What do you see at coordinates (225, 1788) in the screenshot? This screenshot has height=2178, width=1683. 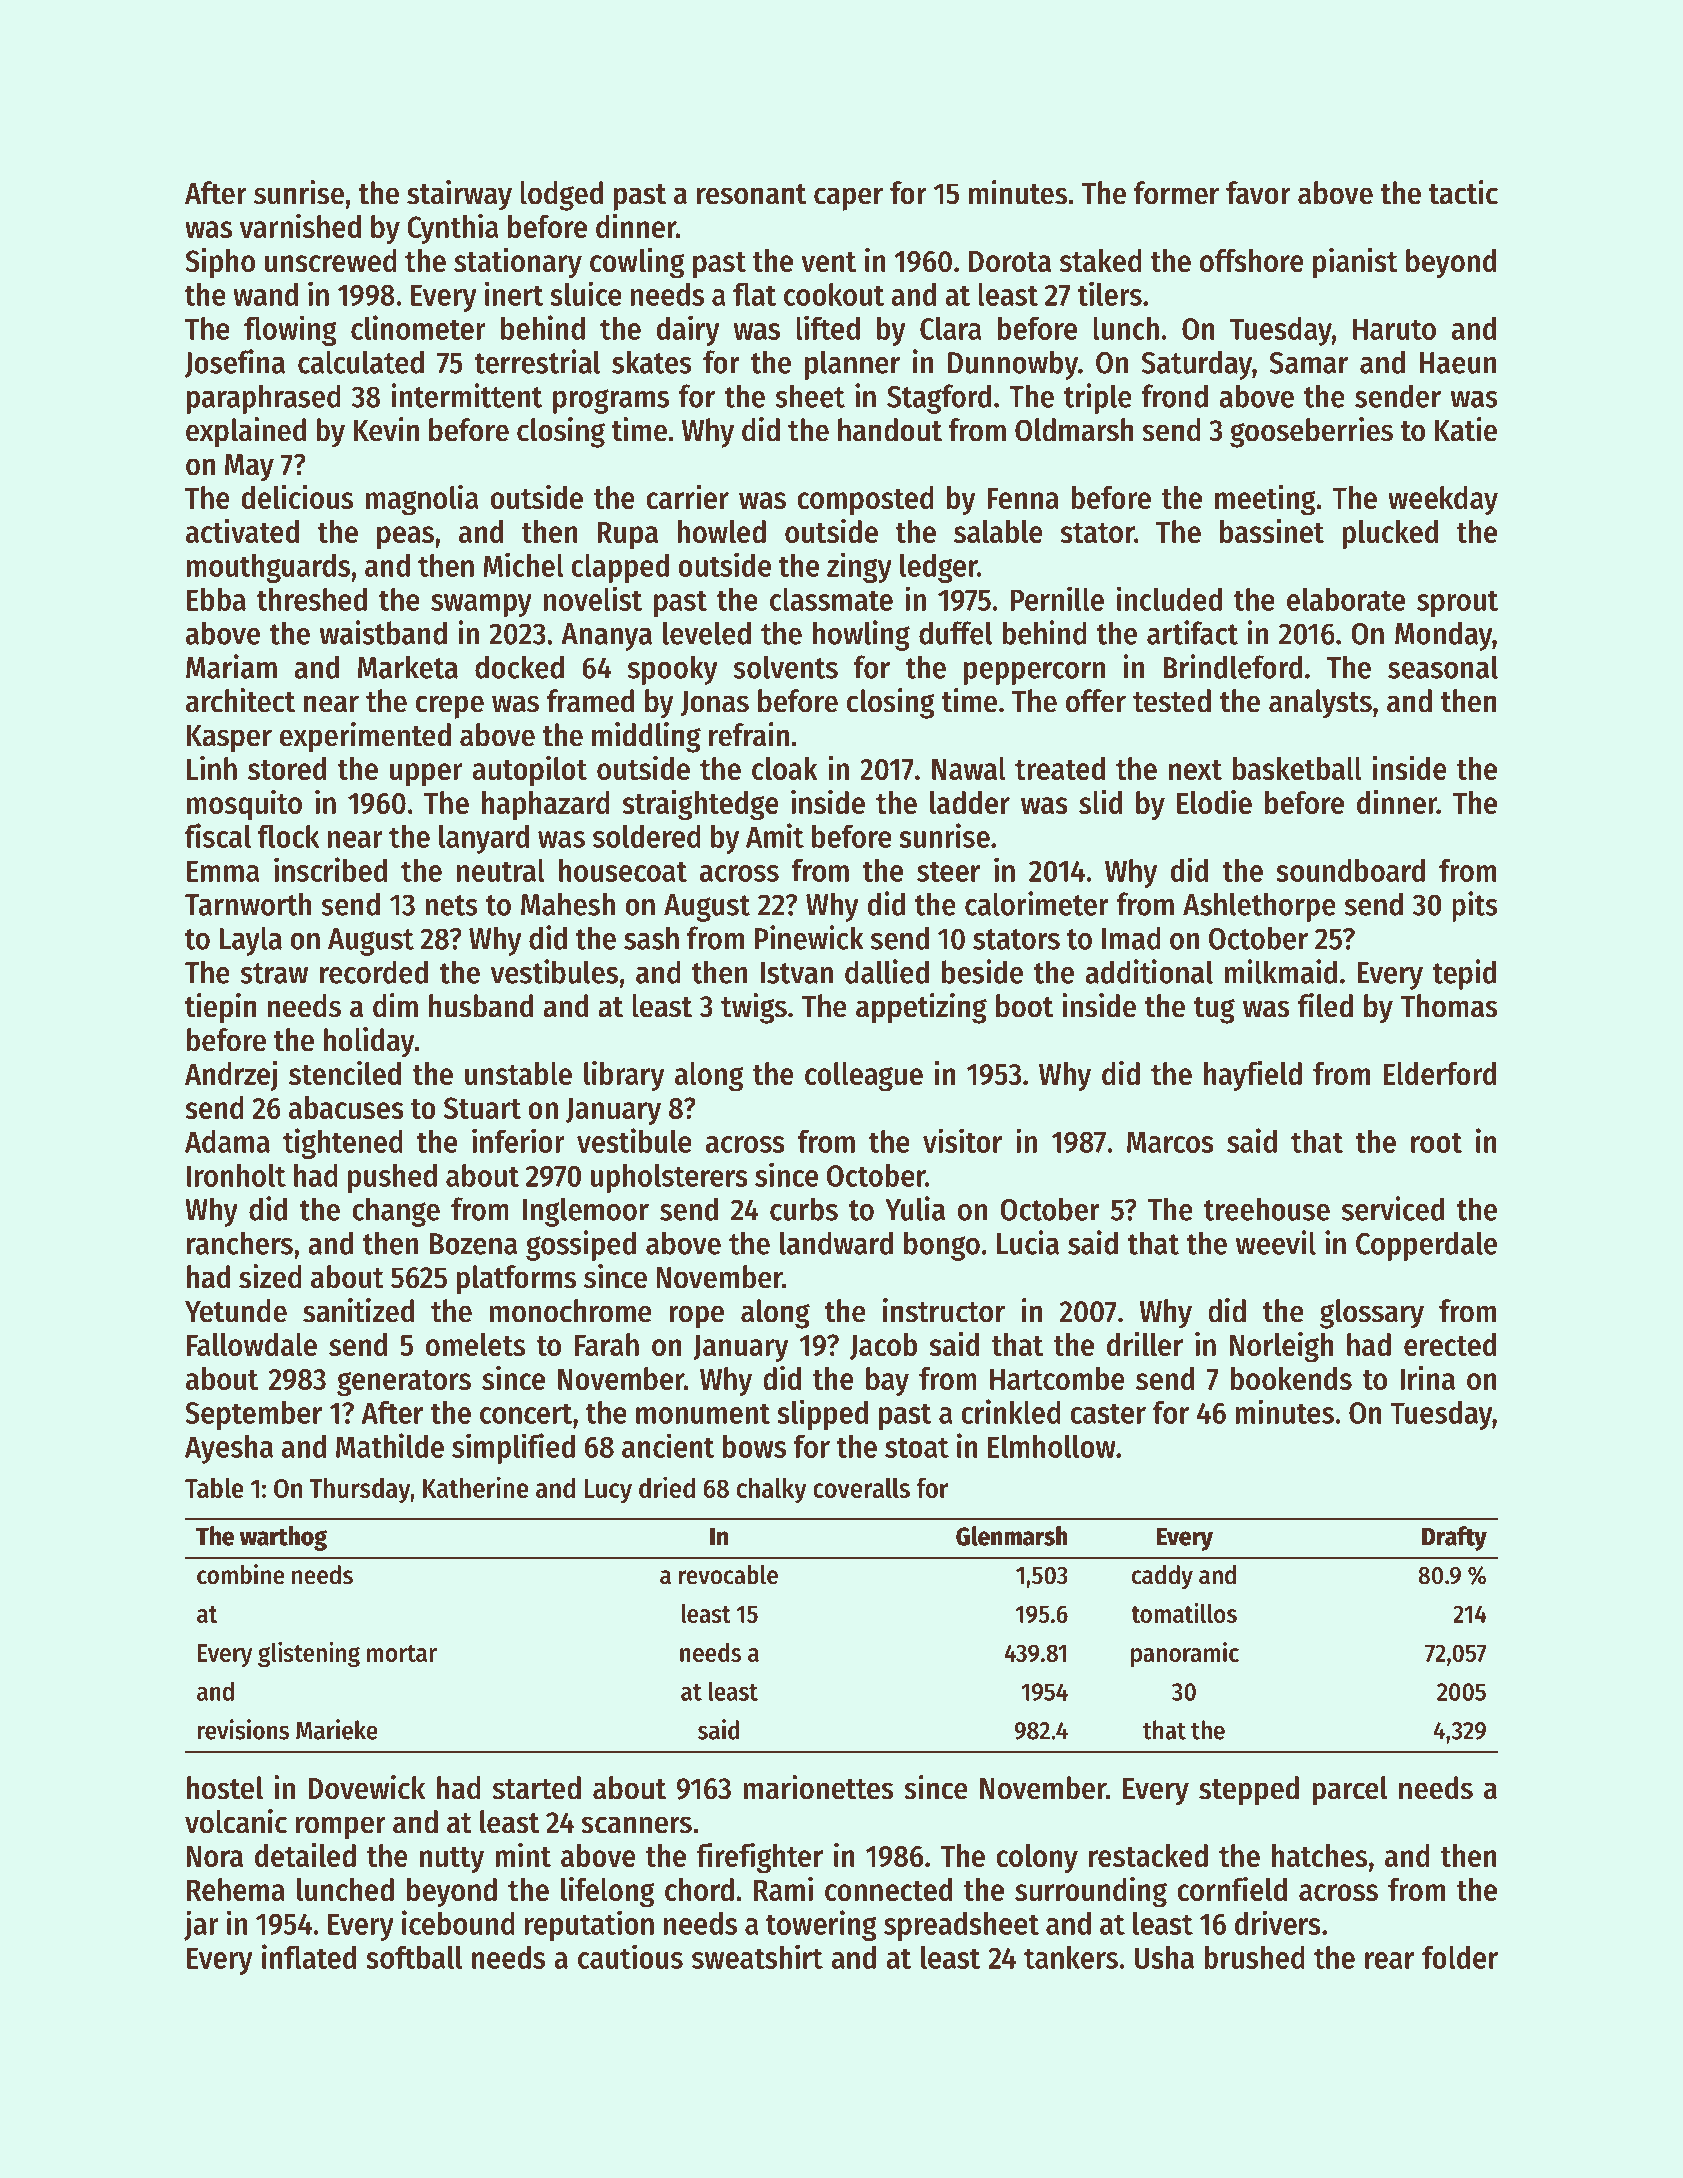 I see `hostel` at bounding box center [225, 1788].
